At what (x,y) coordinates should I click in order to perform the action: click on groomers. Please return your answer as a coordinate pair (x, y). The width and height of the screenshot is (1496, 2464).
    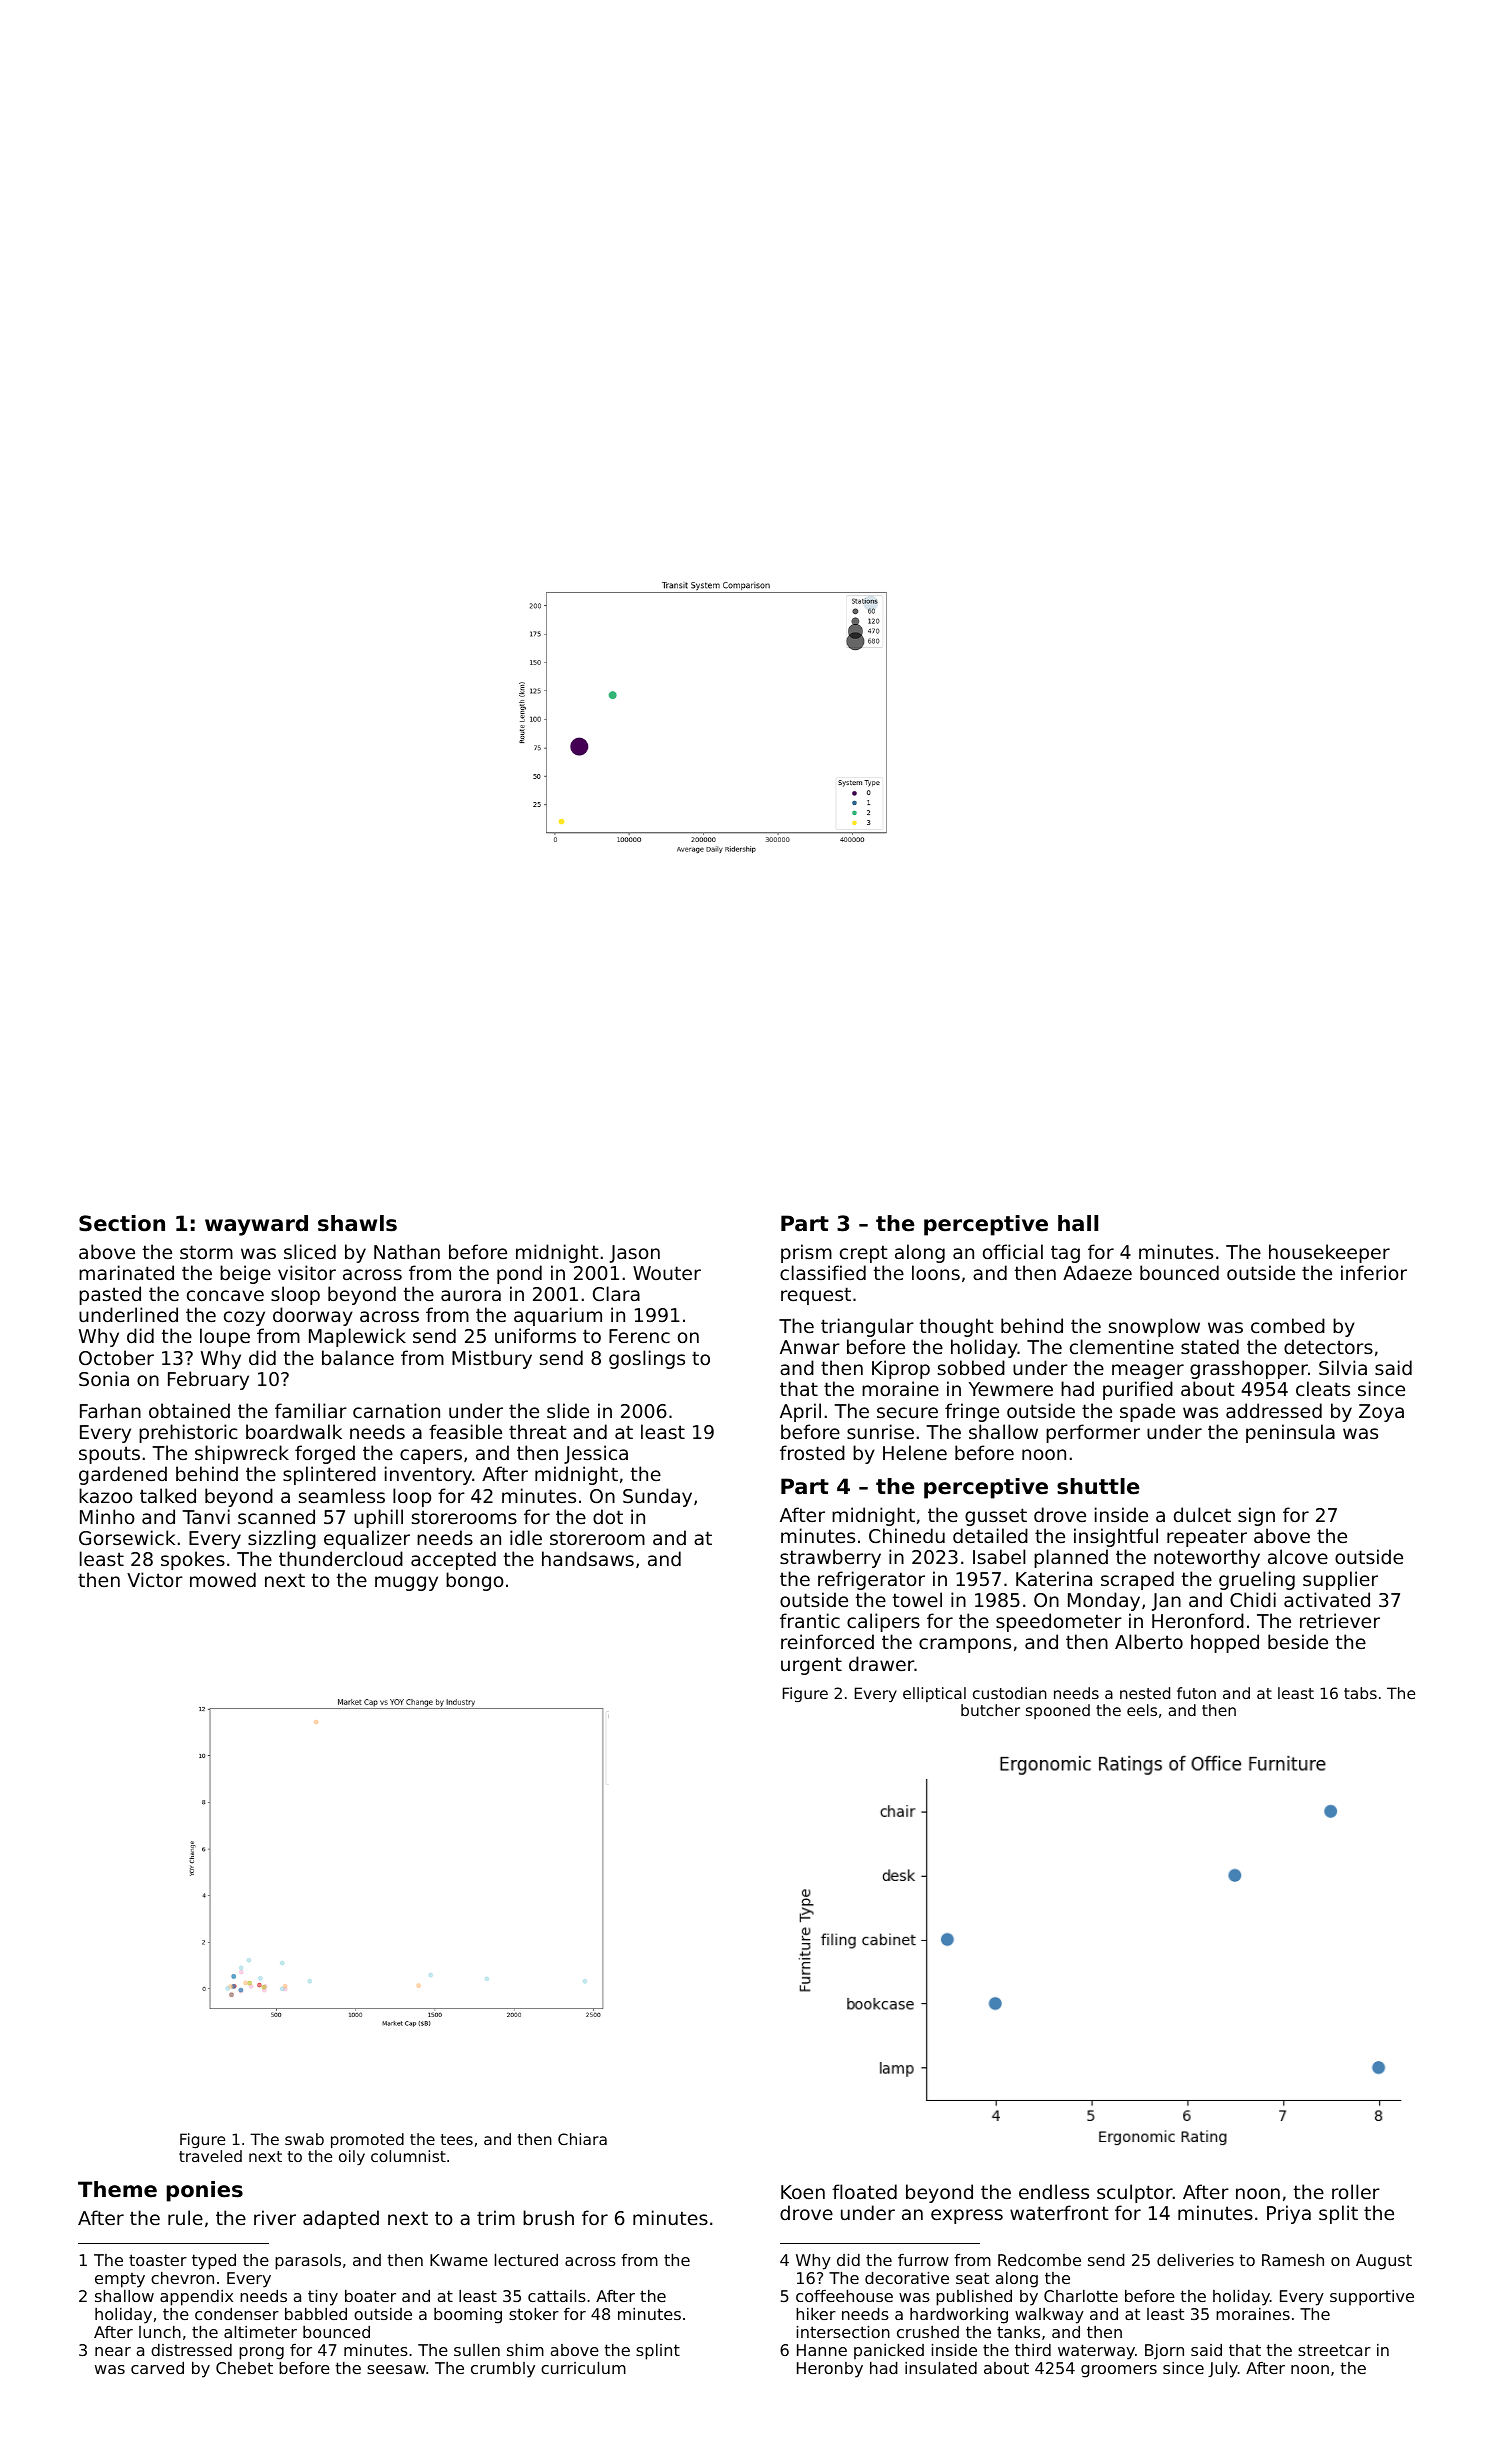
    Looking at the image, I should click on (1119, 2371).
